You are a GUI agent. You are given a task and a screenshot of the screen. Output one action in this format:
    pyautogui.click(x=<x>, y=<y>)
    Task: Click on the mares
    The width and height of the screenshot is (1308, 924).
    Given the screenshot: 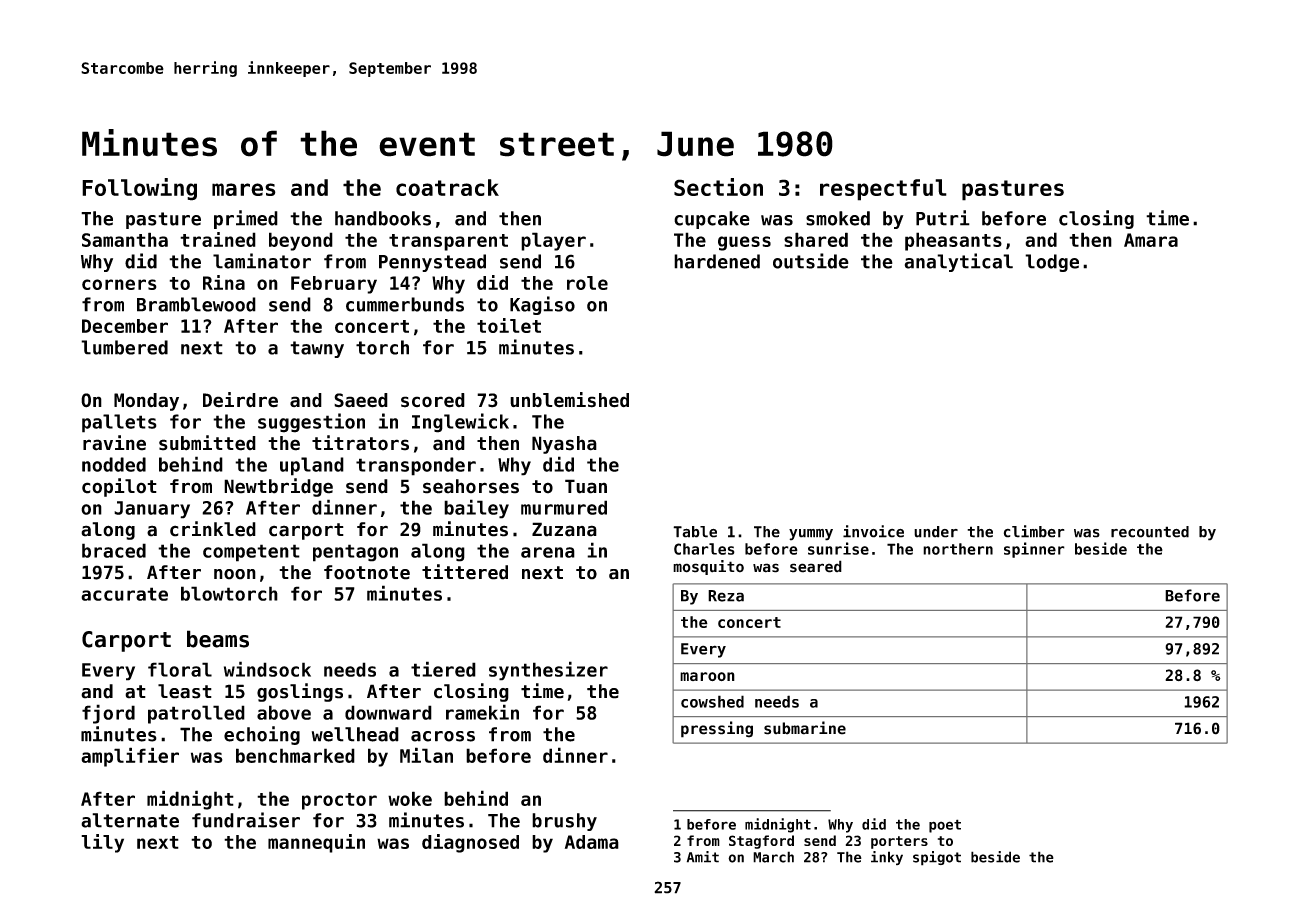 What is the action you would take?
    pyautogui.click(x=244, y=189)
